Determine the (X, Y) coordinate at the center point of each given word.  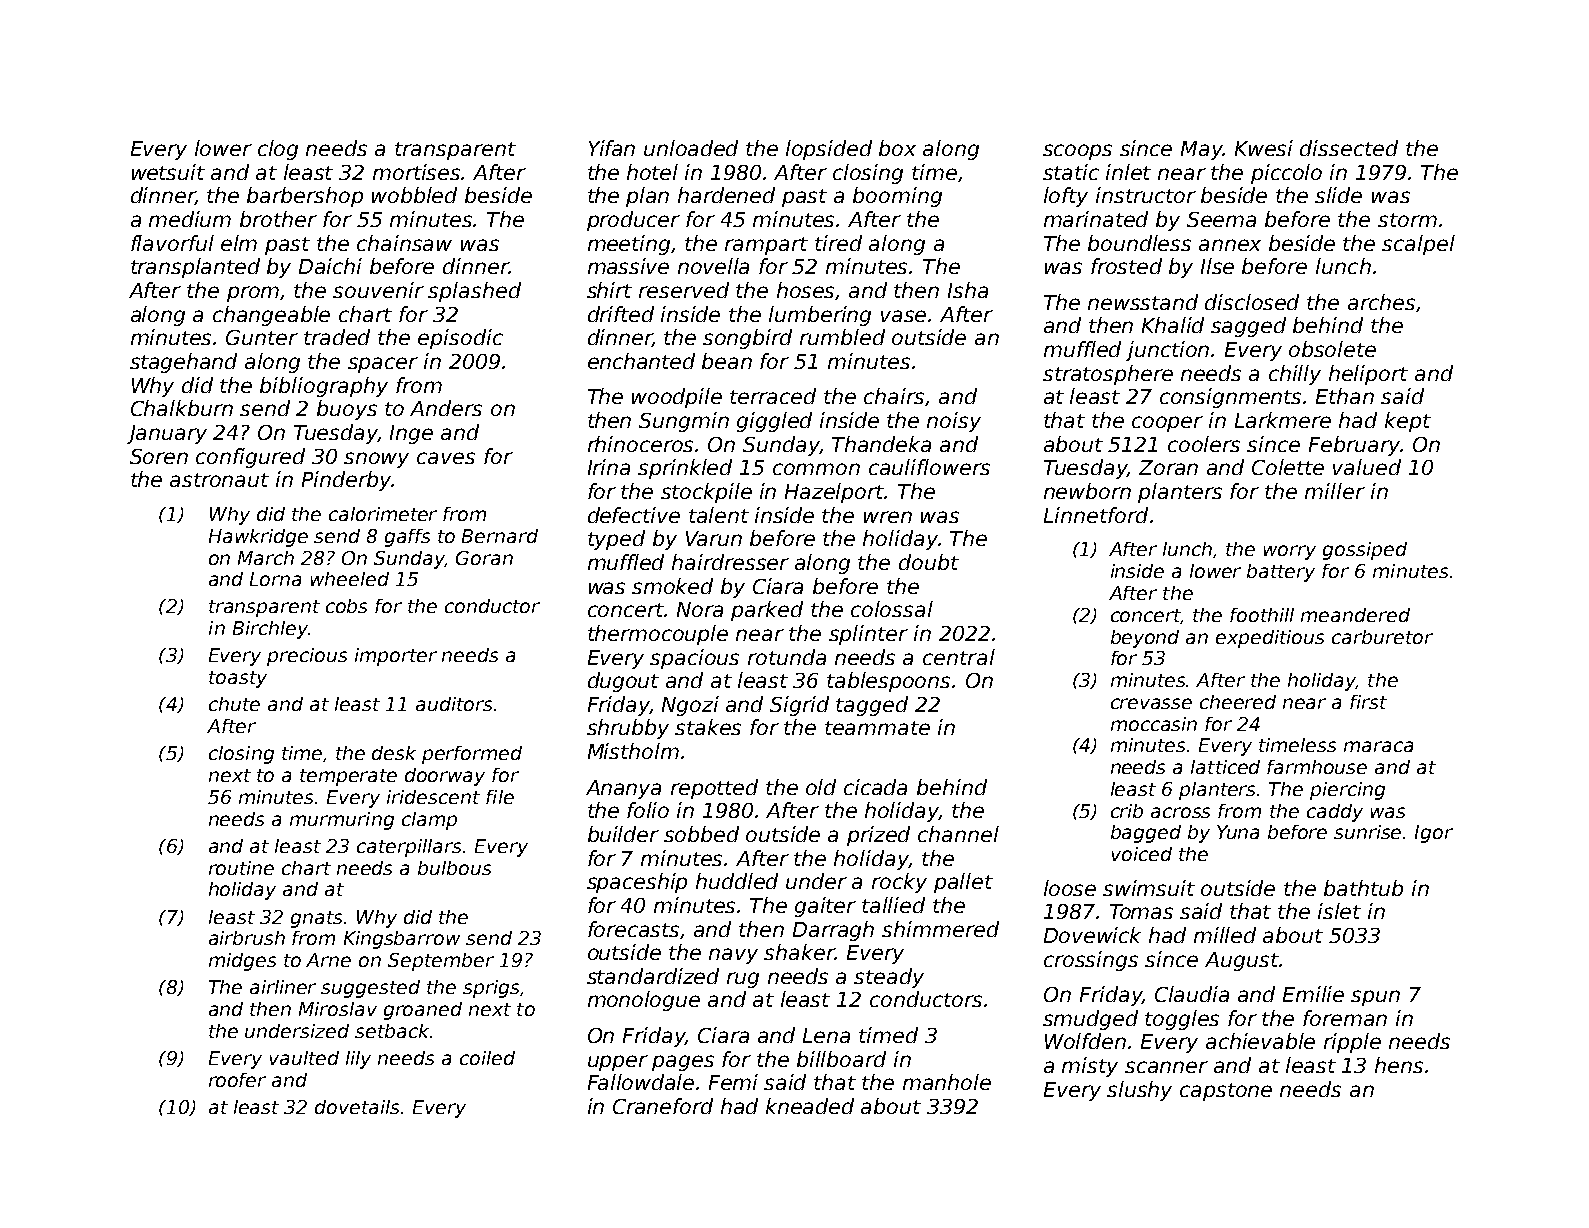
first (1368, 702)
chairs (894, 396)
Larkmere (1283, 420)
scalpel (1418, 245)
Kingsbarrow (402, 940)
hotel (652, 172)
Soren (159, 456)
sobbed (701, 834)
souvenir (378, 290)
